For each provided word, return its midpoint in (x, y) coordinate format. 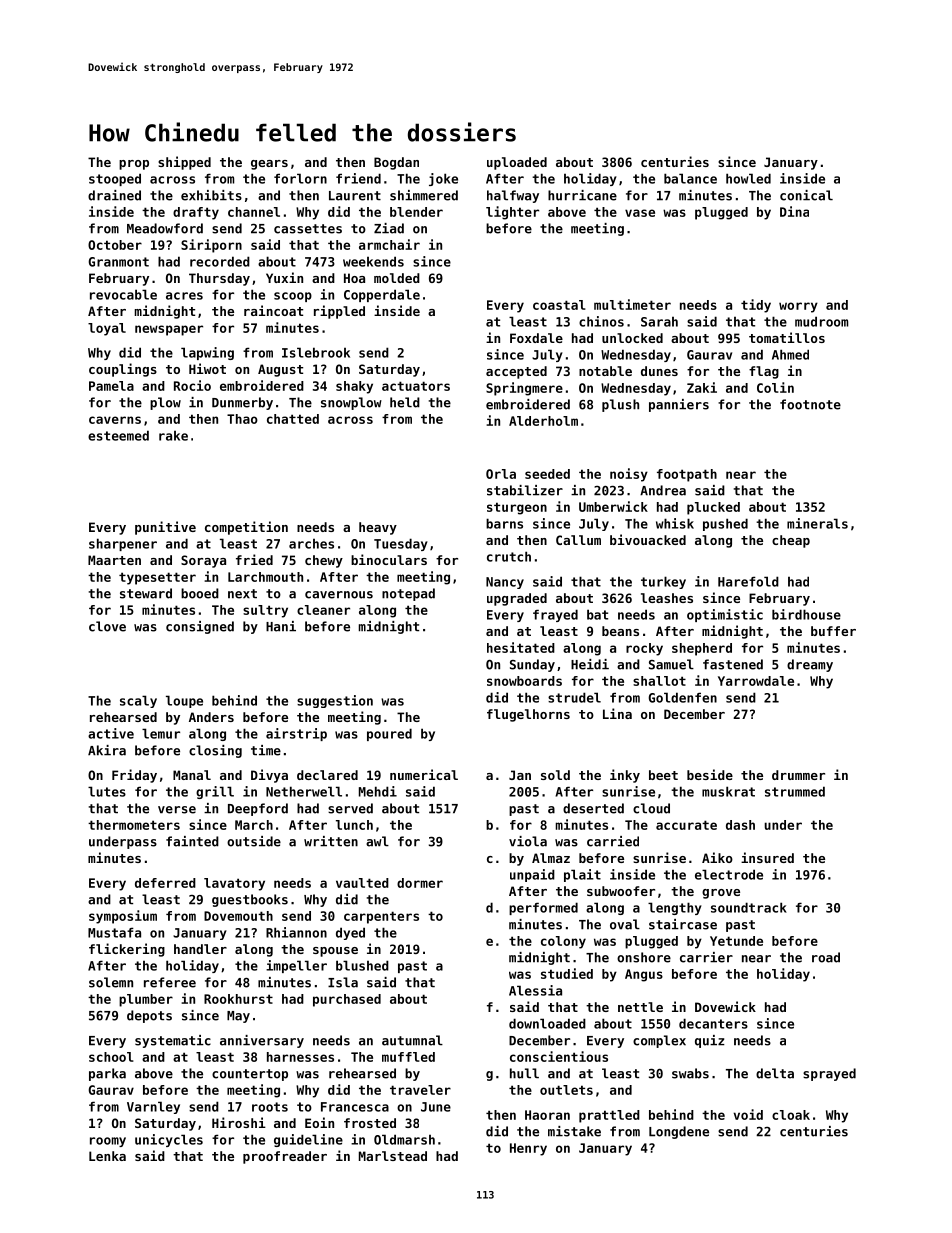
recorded (220, 261)
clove (107, 626)
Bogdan (396, 163)
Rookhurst (238, 999)
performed (543, 908)
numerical (424, 774)
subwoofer (621, 891)
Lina (617, 713)
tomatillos (787, 337)
